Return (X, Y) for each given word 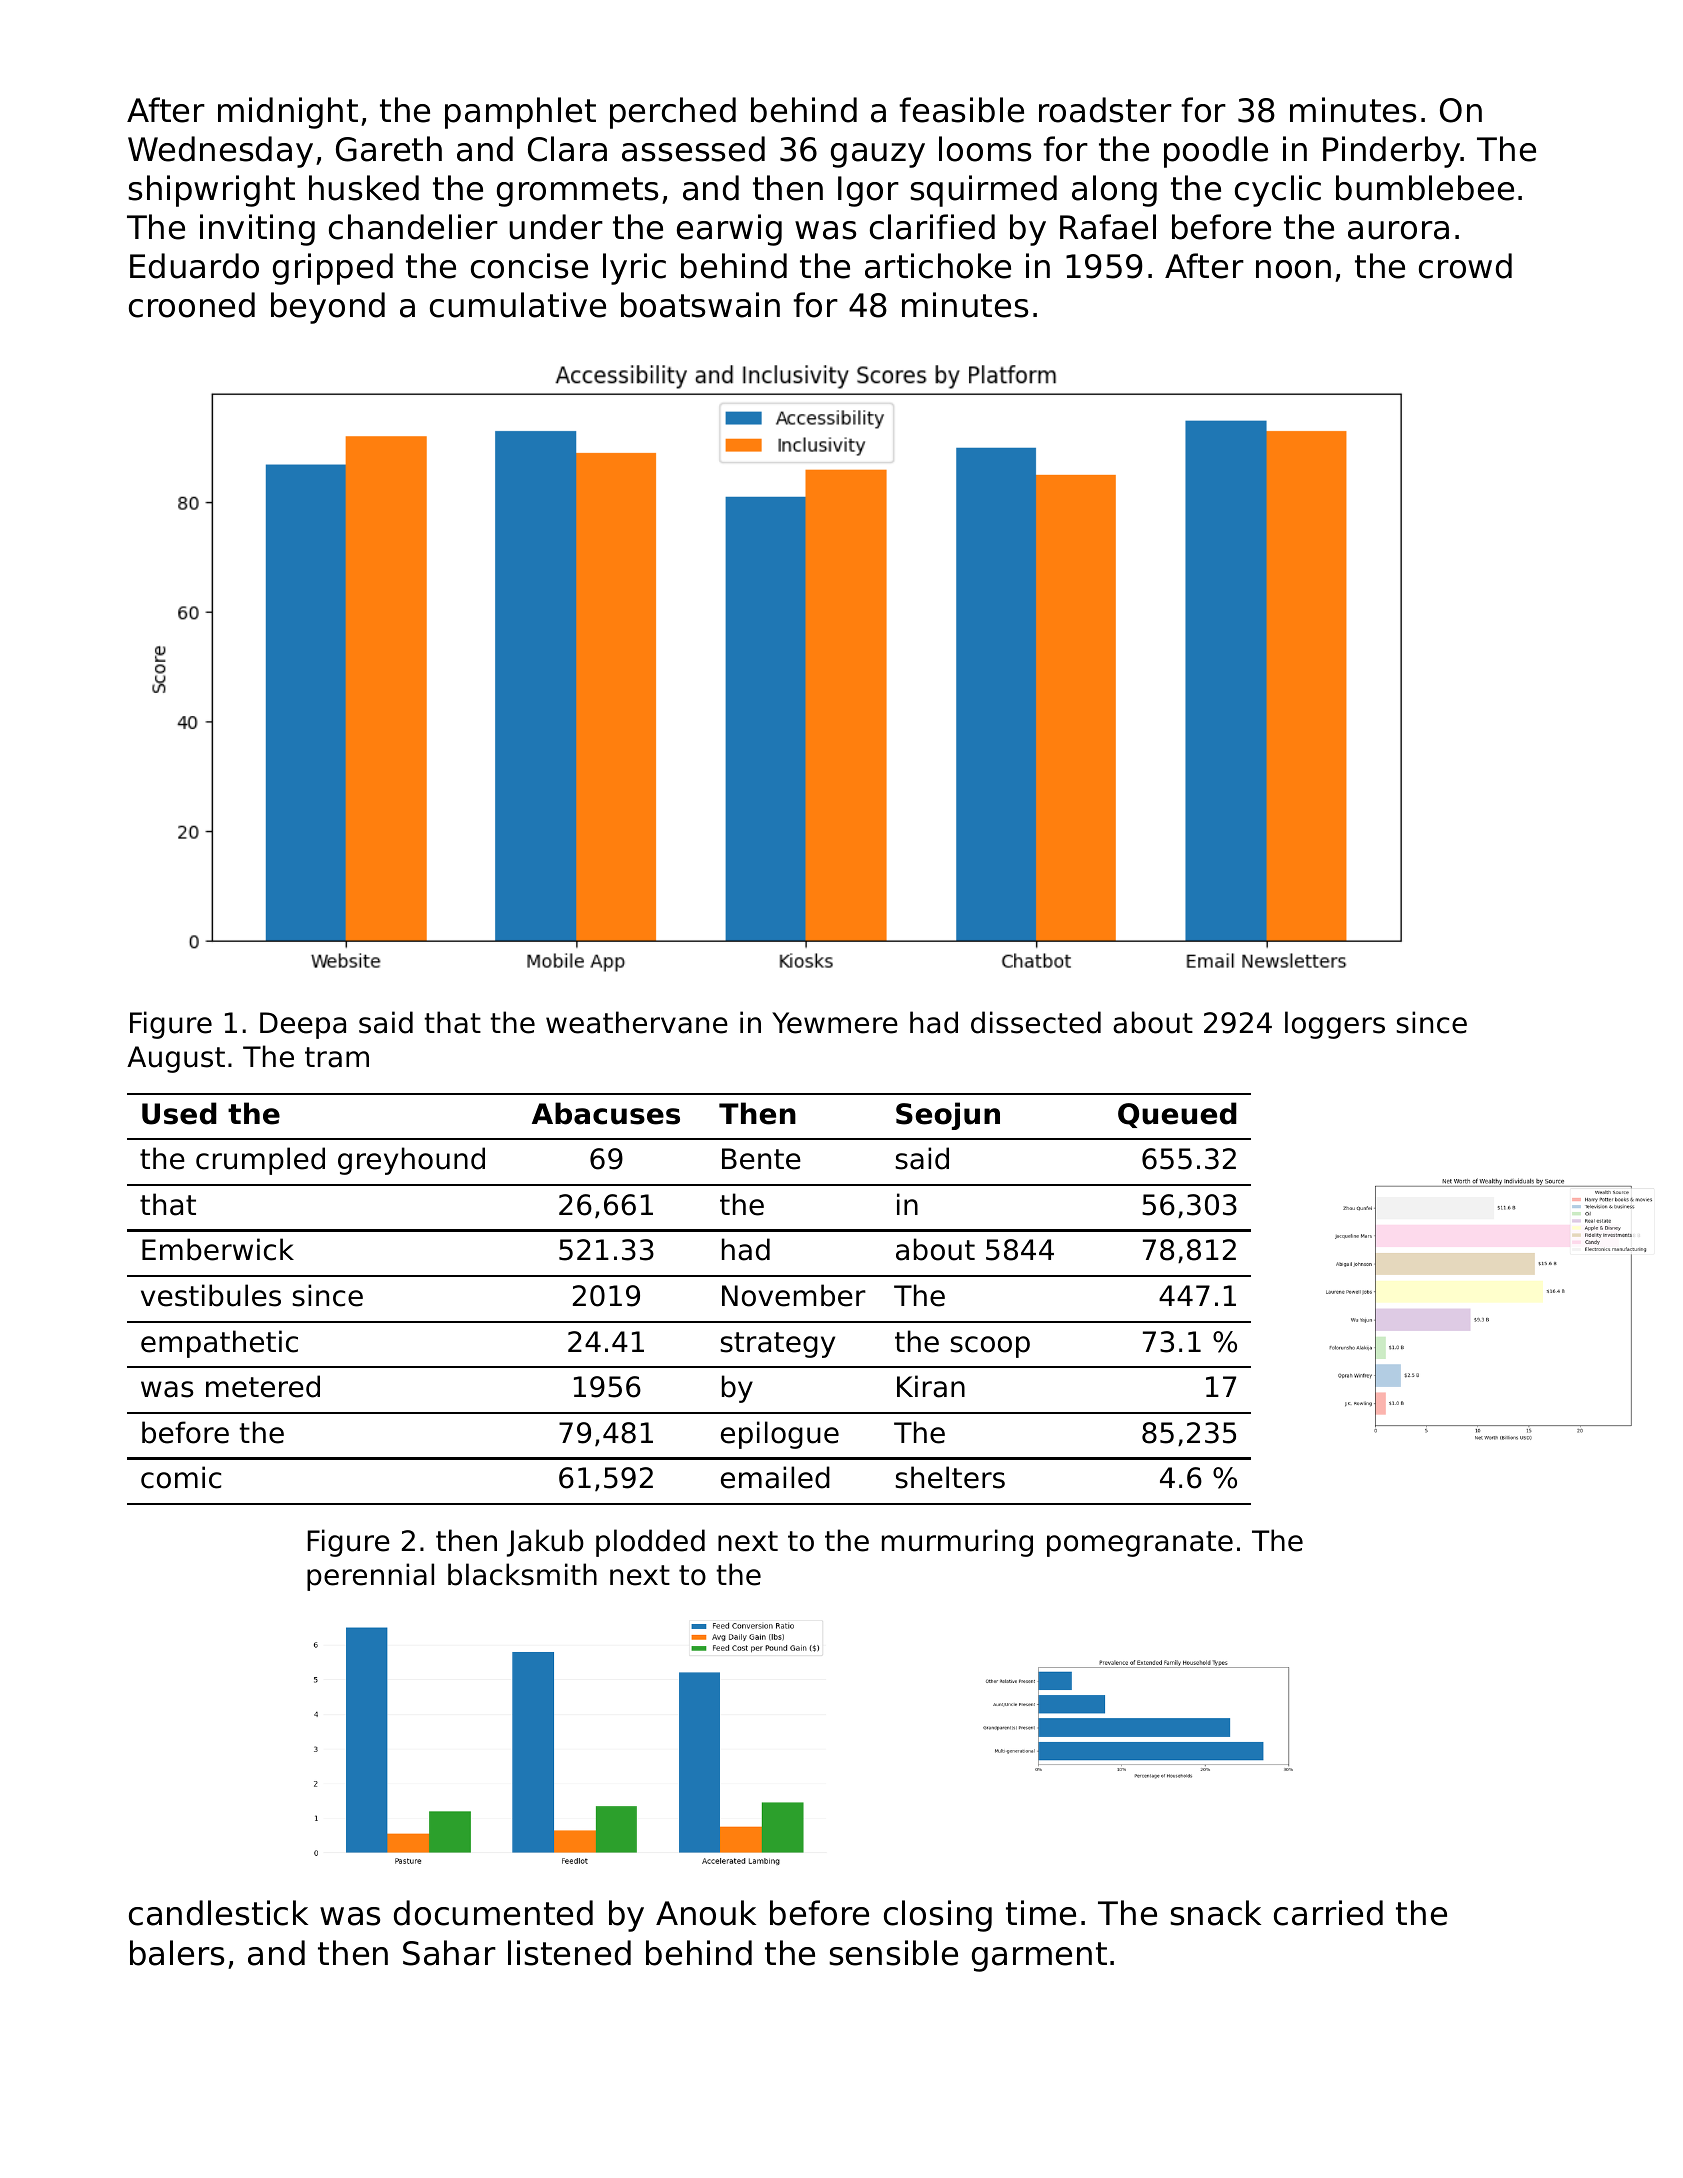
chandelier (413, 227)
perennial (370, 1577)
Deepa (303, 1025)
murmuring (957, 1543)
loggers (1335, 1025)
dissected (1036, 1022)
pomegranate (1140, 1544)
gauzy (878, 155)
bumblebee (1425, 188)
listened (569, 1953)
